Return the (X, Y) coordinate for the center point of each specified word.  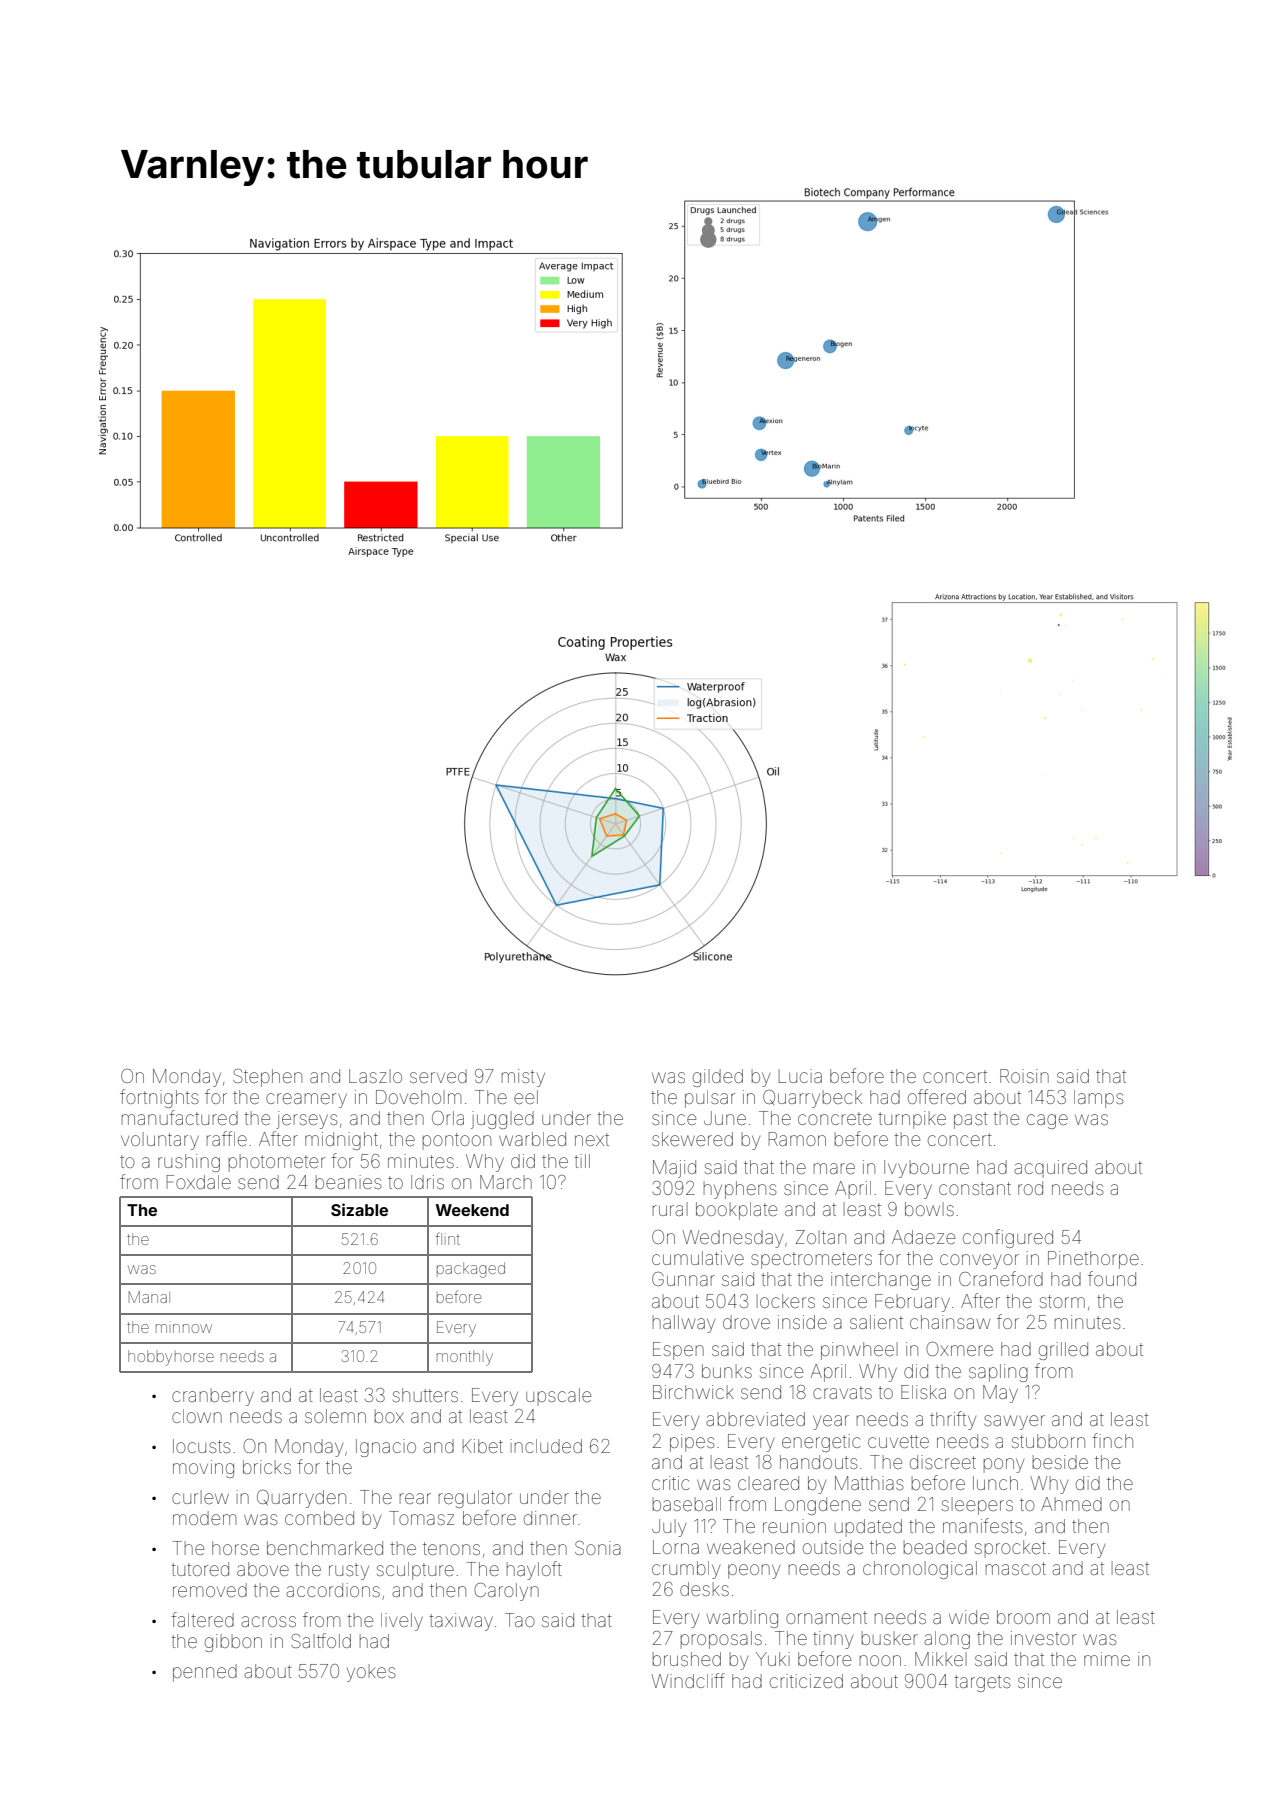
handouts (819, 1462)
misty (523, 1078)
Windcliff (688, 1680)
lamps (1099, 1099)
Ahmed (1071, 1504)
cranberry (213, 1397)
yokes (371, 1673)
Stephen (267, 1078)
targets (982, 1683)
